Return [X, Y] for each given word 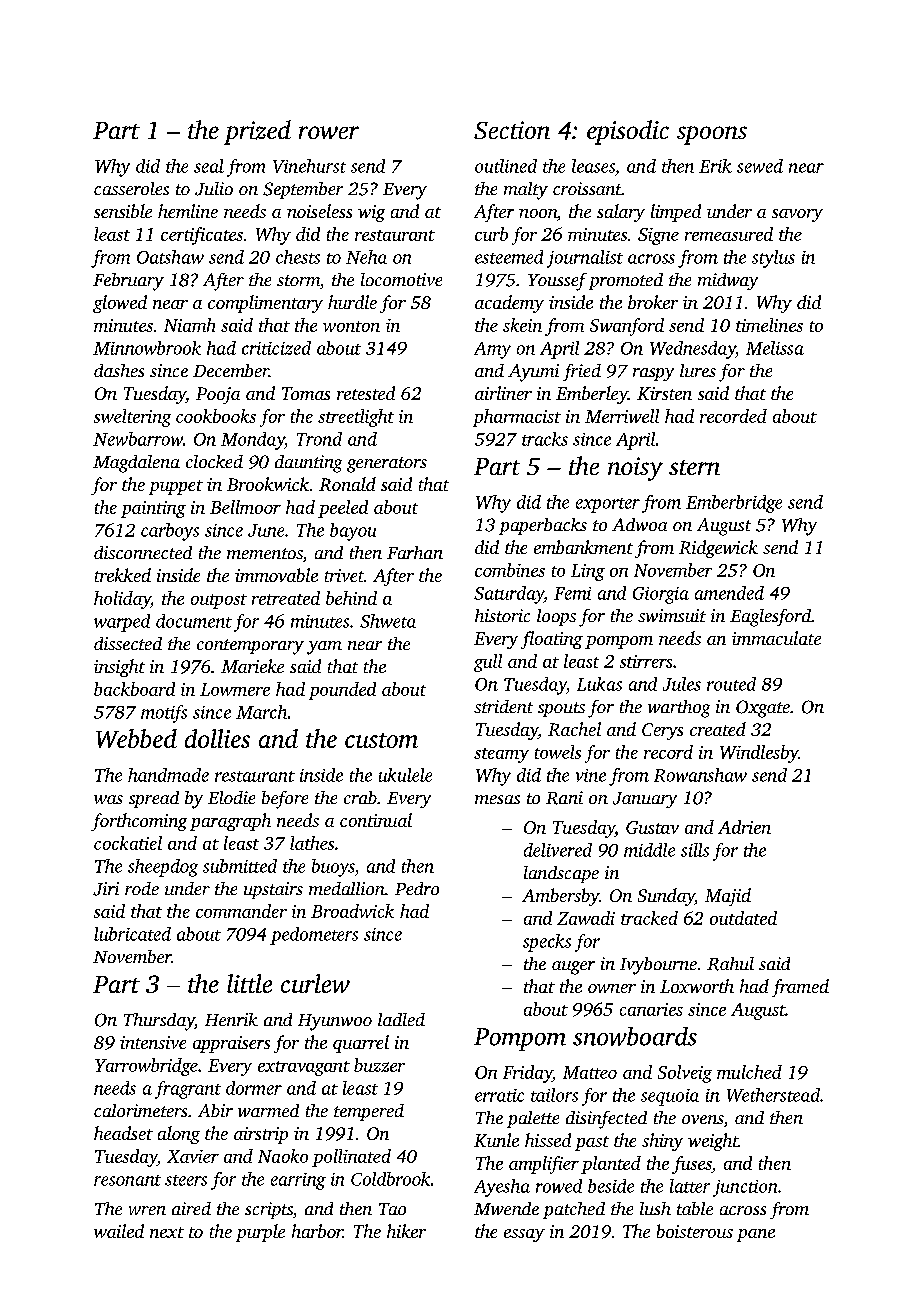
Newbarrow [138, 439]
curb [491, 234]
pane [756, 1235]
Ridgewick [718, 549]
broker [653, 302]
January [645, 800]
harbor [317, 1231]
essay [524, 1235]
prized [257, 132]
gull [488, 663]
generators [387, 465]
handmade [168, 775]
